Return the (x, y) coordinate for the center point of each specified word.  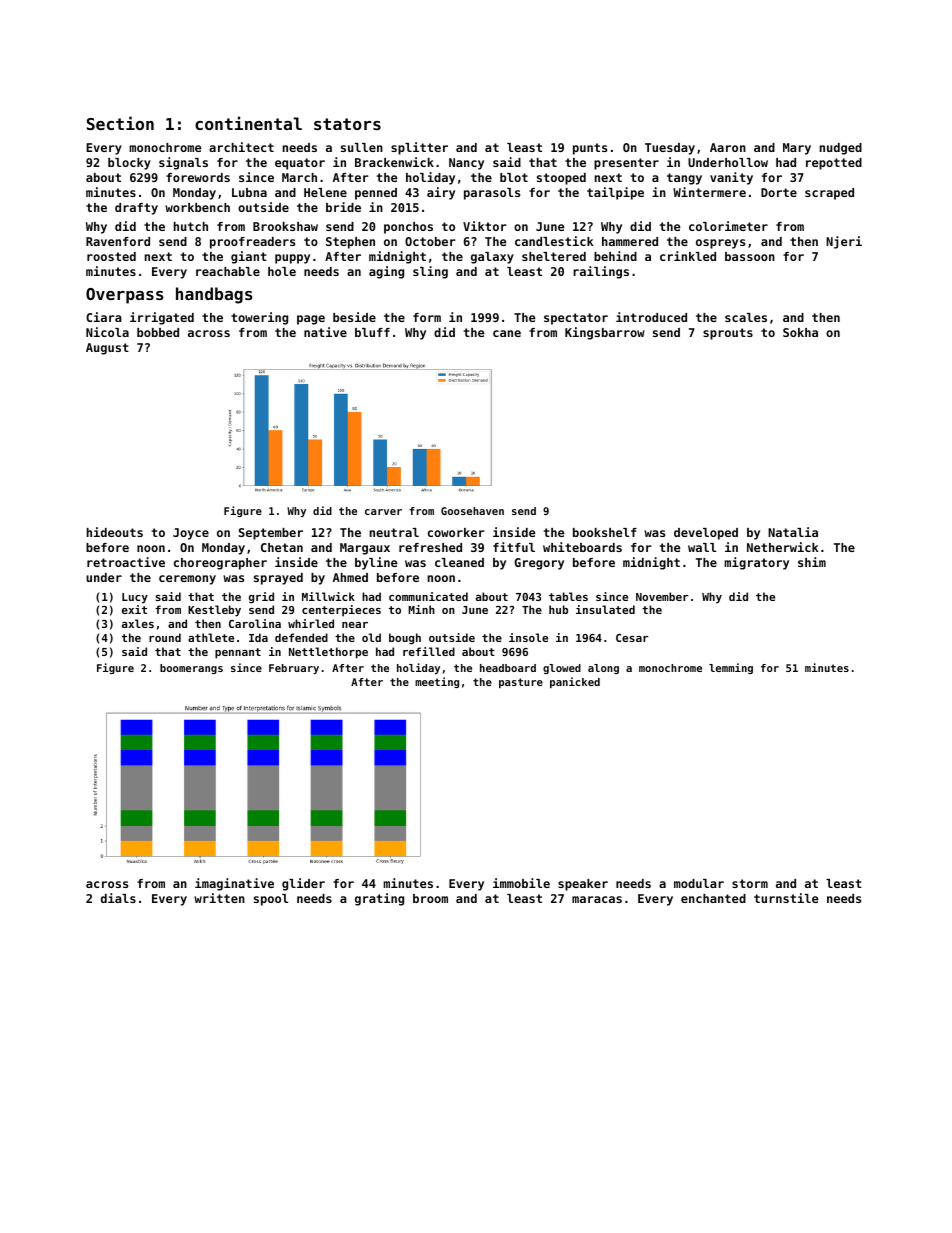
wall (702, 547)
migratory (756, 563)
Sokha (800, 332)
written (219, 898)
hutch (191, 226)
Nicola (107, 332)
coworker (456, 532)
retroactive (126, 562)
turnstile (786, 898)
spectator (576, 319)
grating (379, 899)
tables (568, 596)
